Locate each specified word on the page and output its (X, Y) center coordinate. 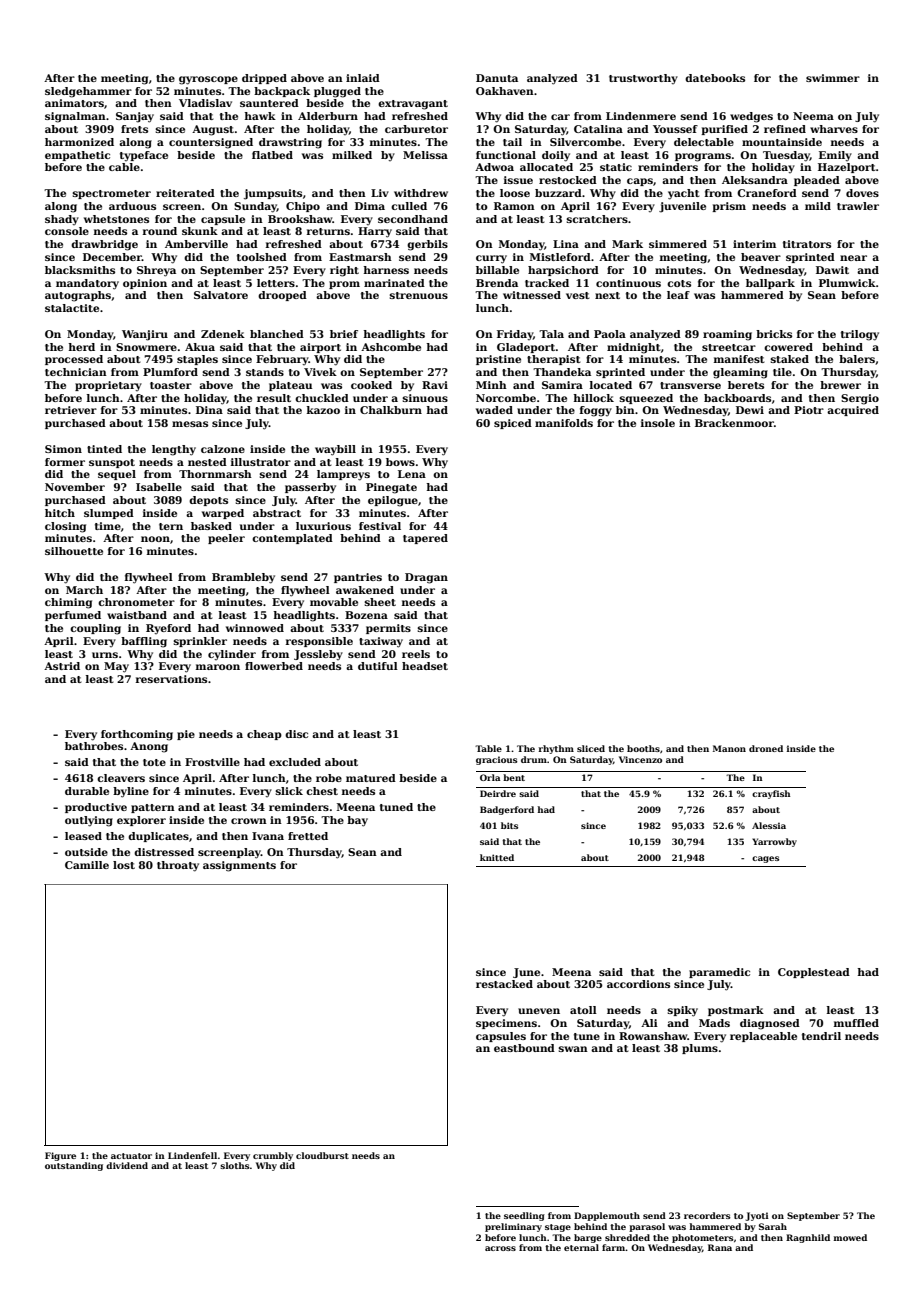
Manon (729, 748)
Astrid (62, 666)
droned (766, 748)
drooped (282, 296)
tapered (425, 539)
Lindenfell (192, 1155)
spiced (513, 424)
